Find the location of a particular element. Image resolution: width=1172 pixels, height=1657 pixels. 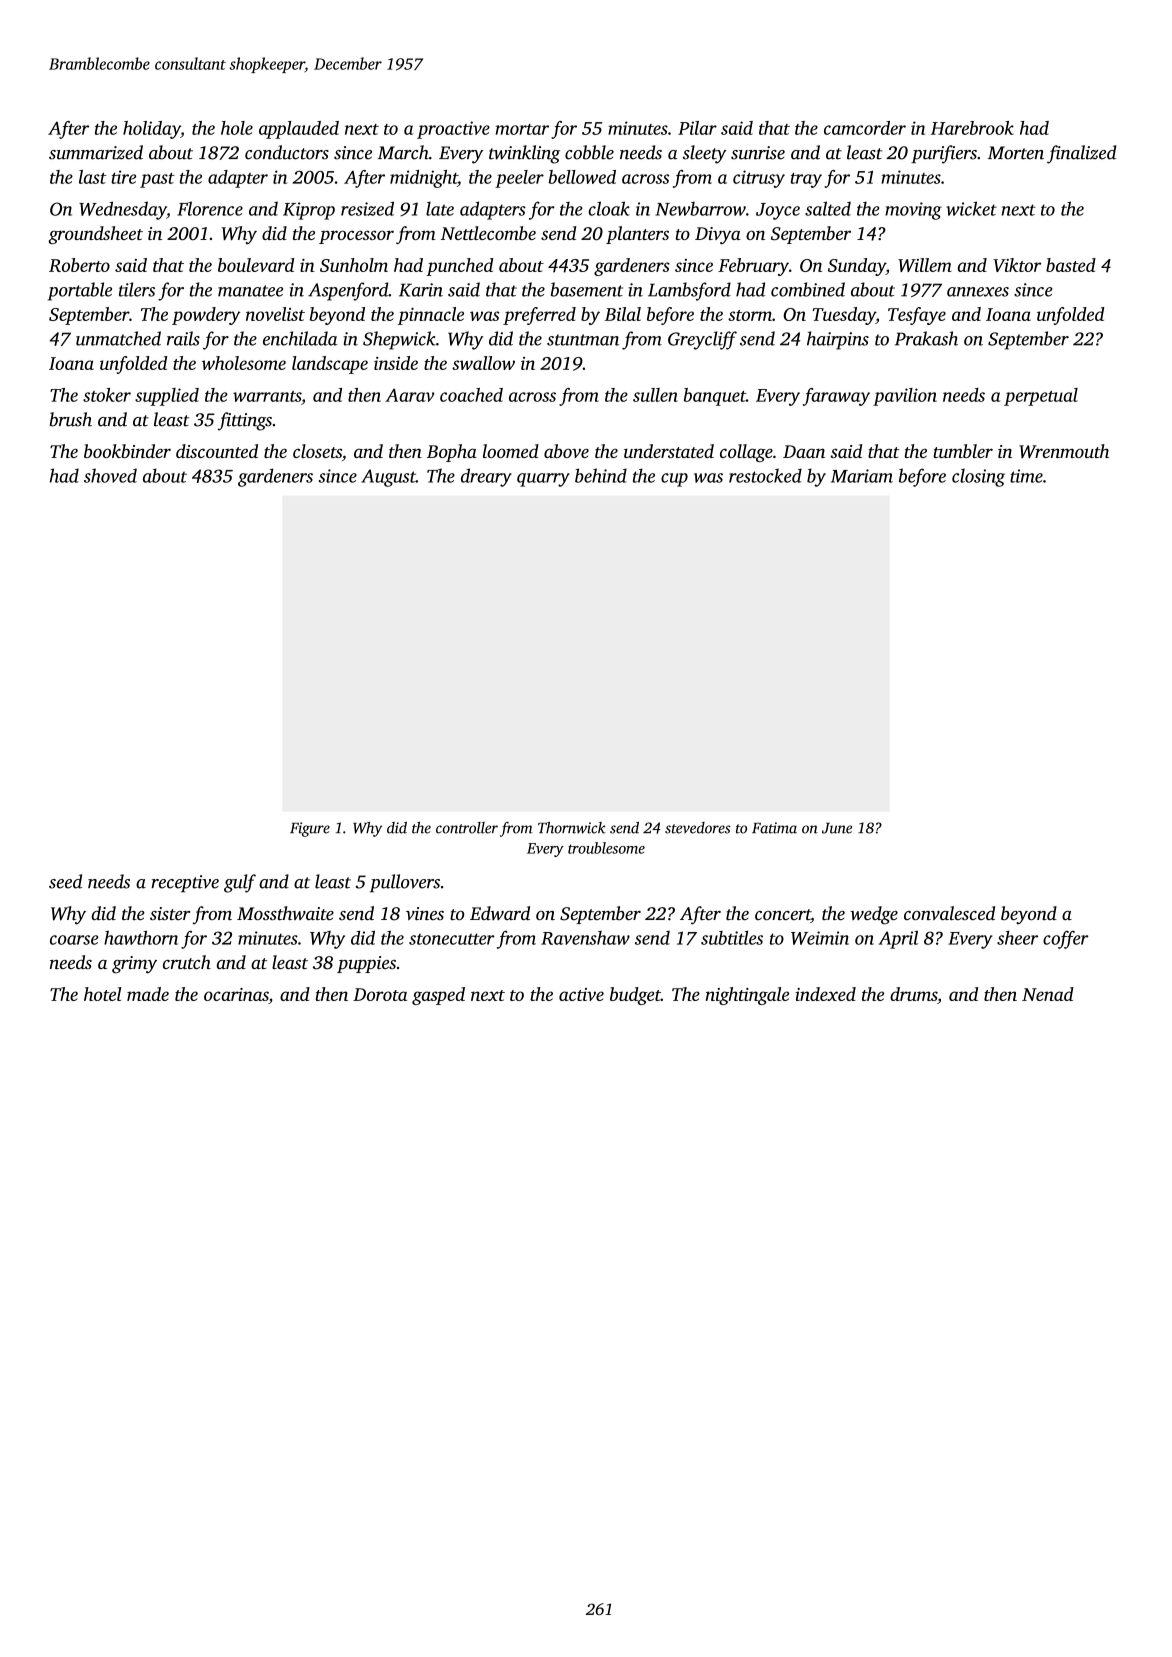

nightingale is located at coordinates (747, 996).
